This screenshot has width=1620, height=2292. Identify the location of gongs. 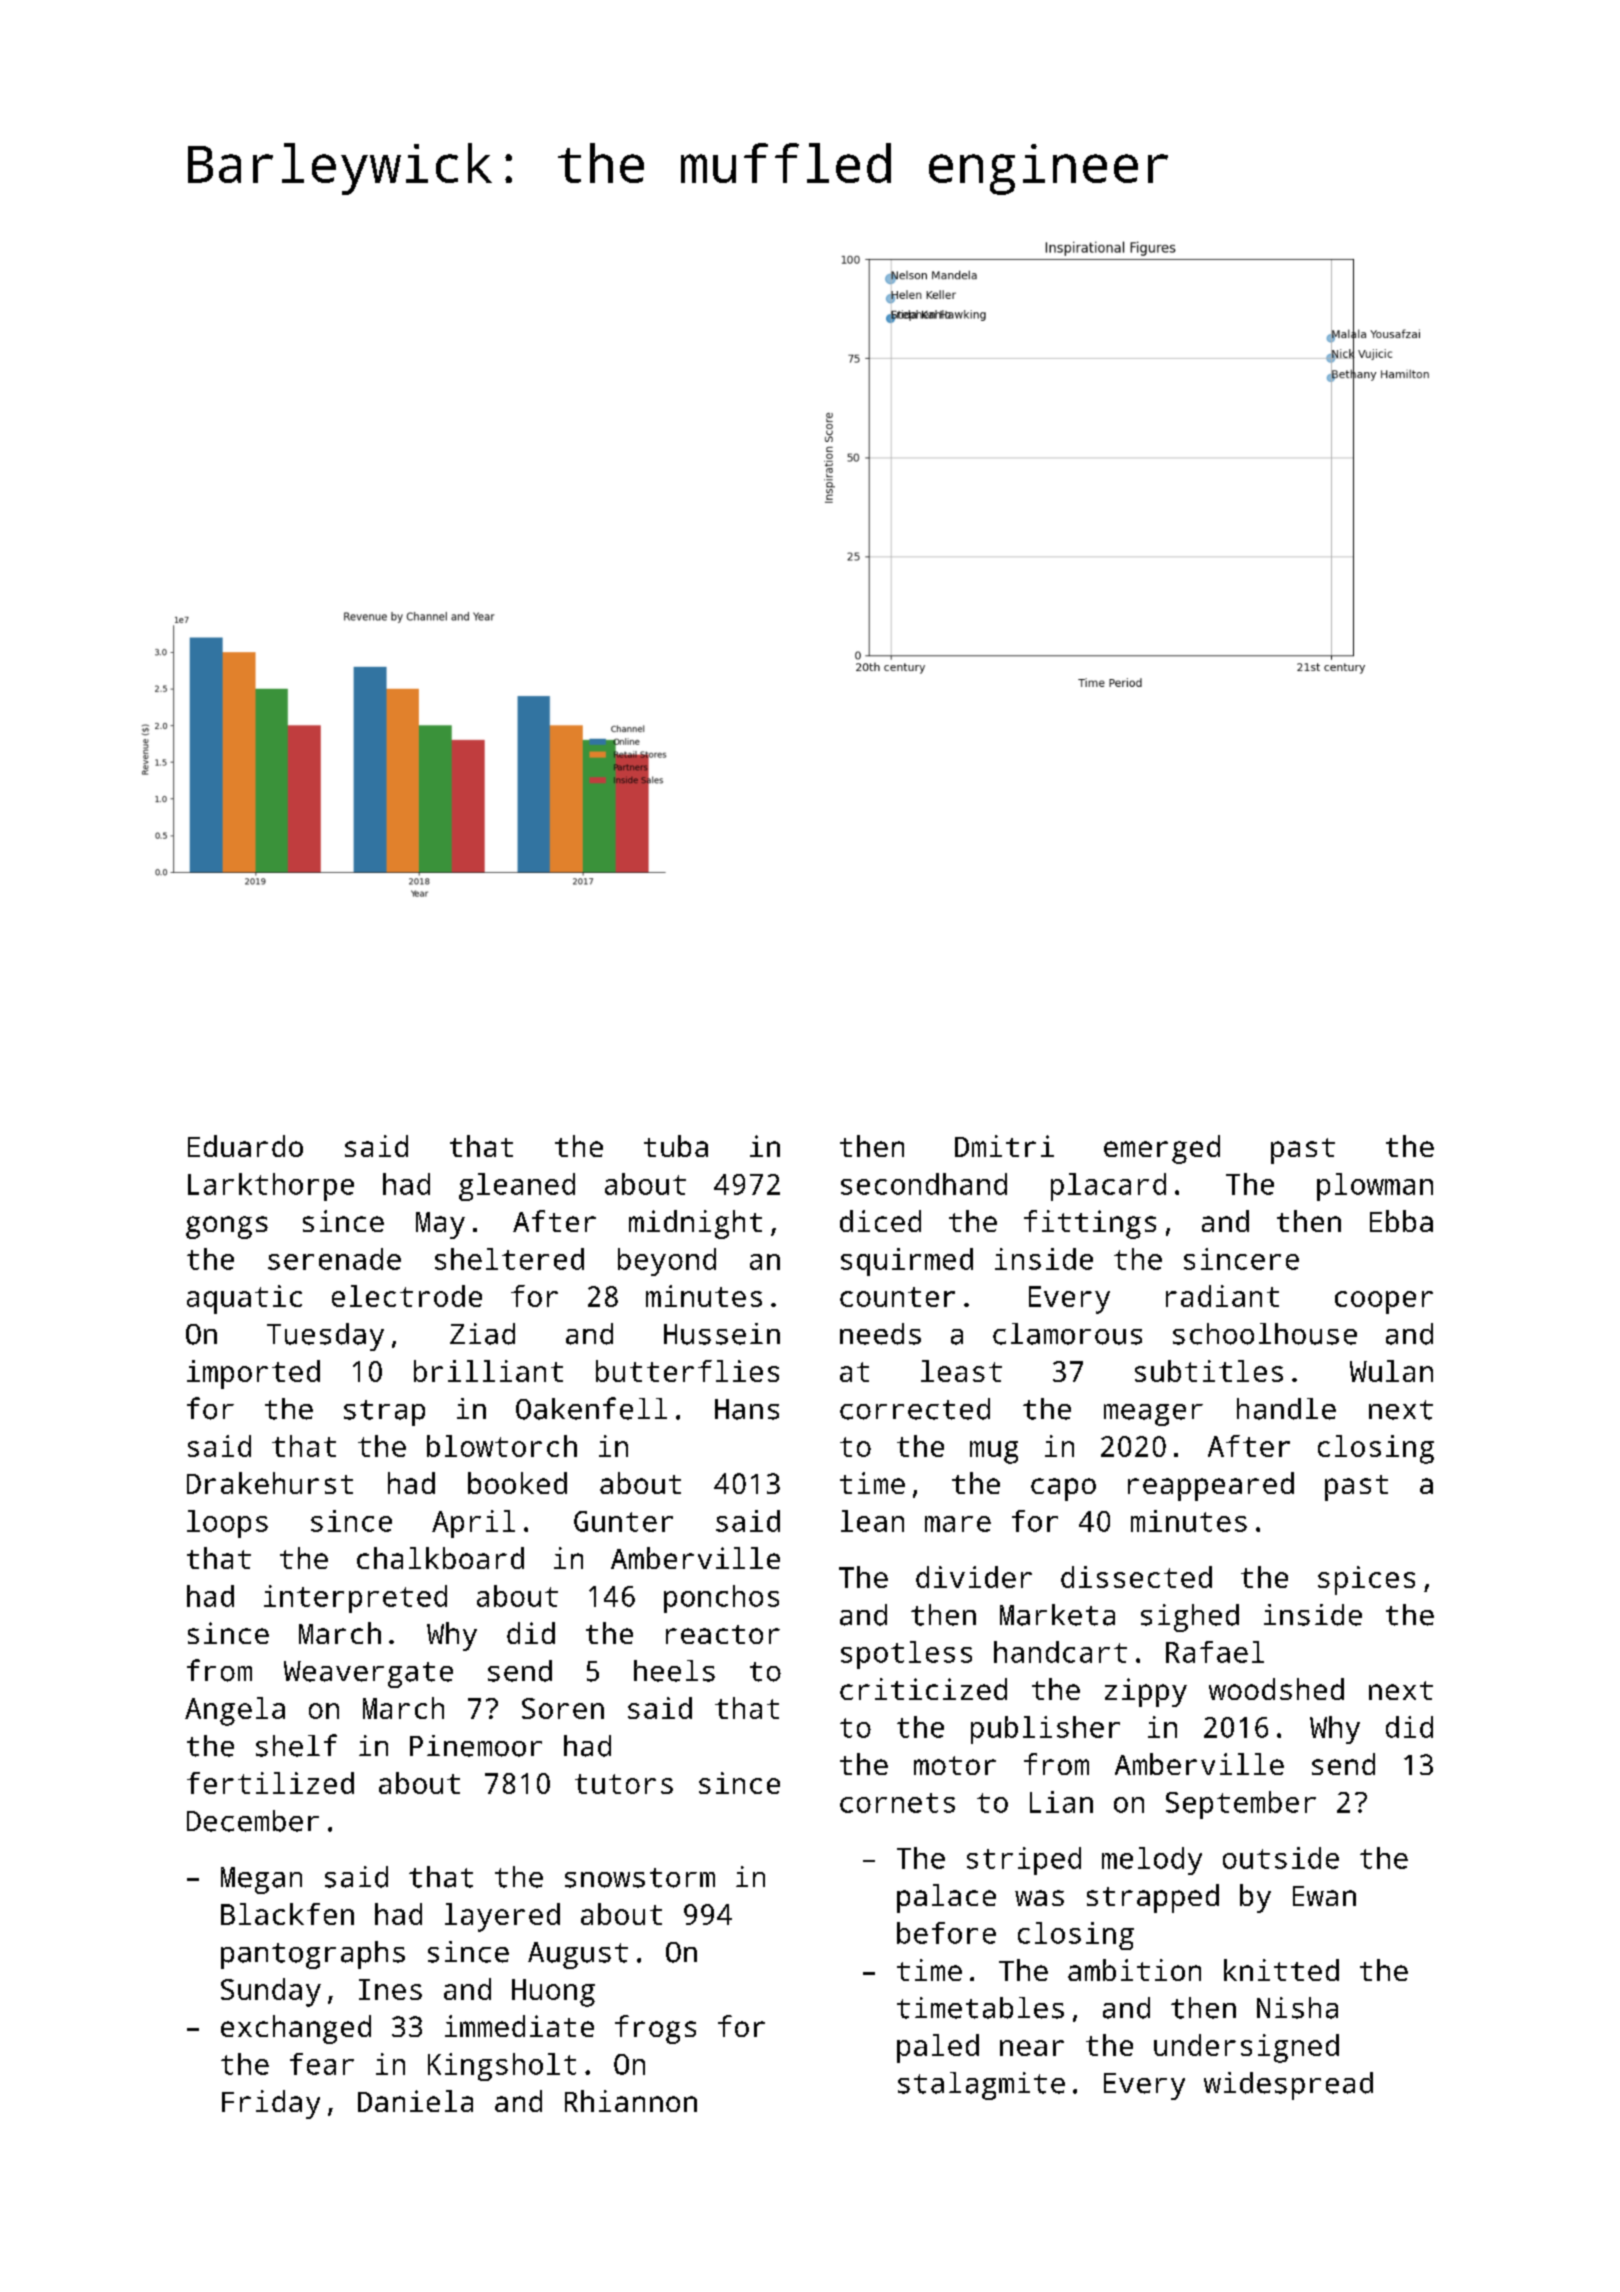
(227, 1227).
